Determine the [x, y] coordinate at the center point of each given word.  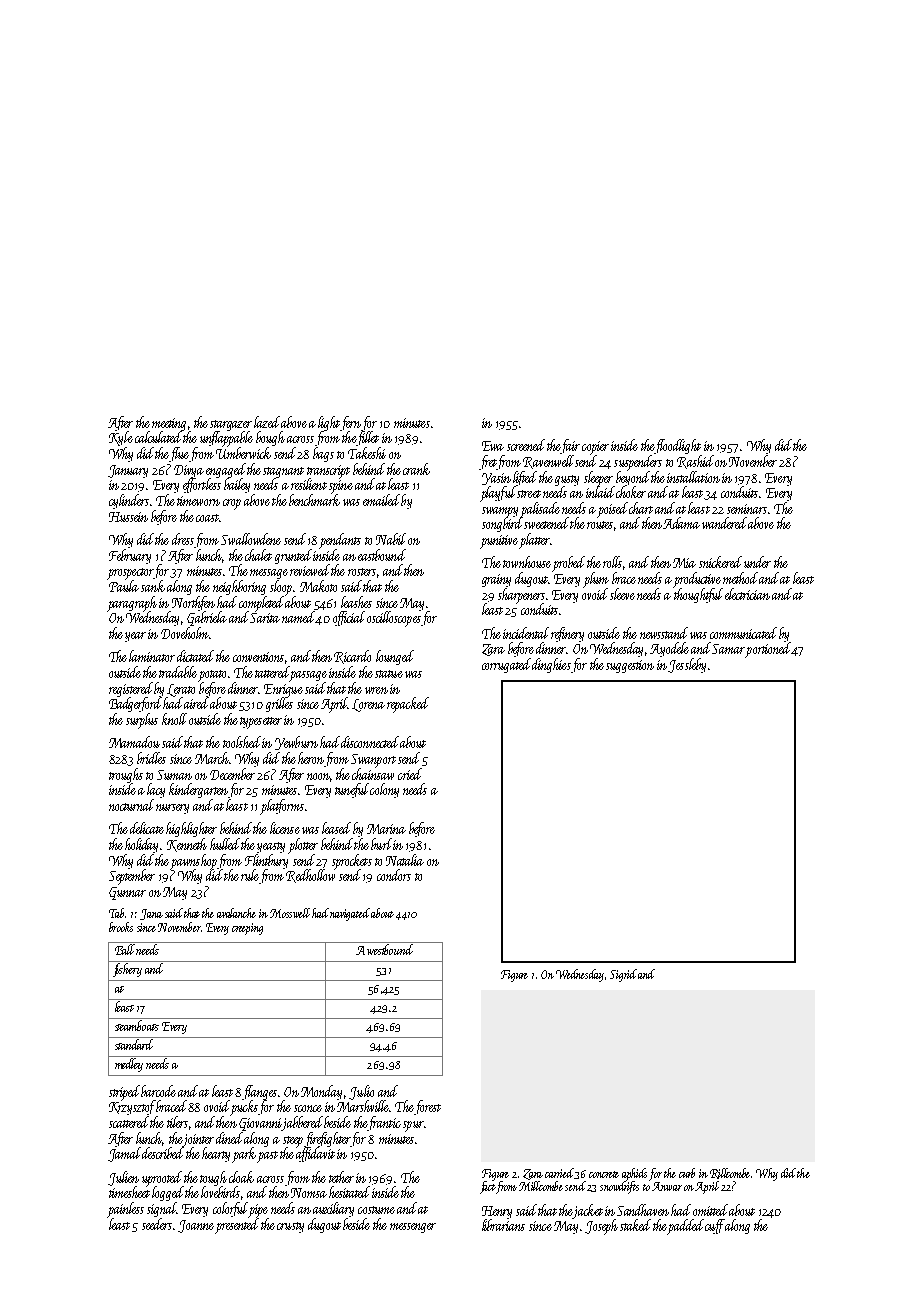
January [128, 471]
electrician [747, 594]
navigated [350, 914]
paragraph [132, 603]
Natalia [405, 860]
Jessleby [687, 665]
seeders [157, 1224]
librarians [503, 1225]
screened [526, 445]
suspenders [638, 463]
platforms [282, 807]
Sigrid [623, 975]
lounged [395, 657]
